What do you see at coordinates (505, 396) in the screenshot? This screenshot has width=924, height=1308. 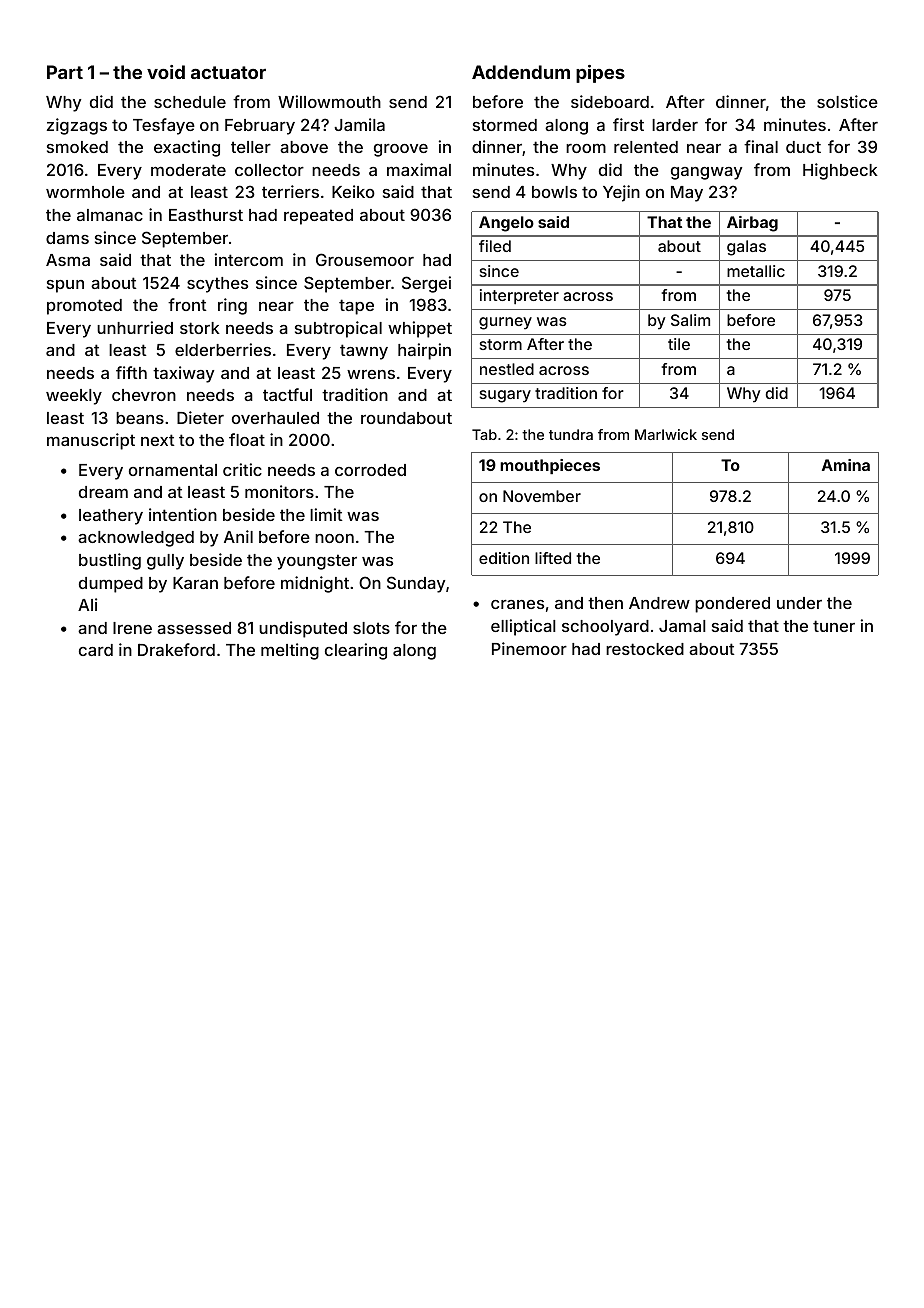 I see `sugary` at bounding box center [505, 396].
